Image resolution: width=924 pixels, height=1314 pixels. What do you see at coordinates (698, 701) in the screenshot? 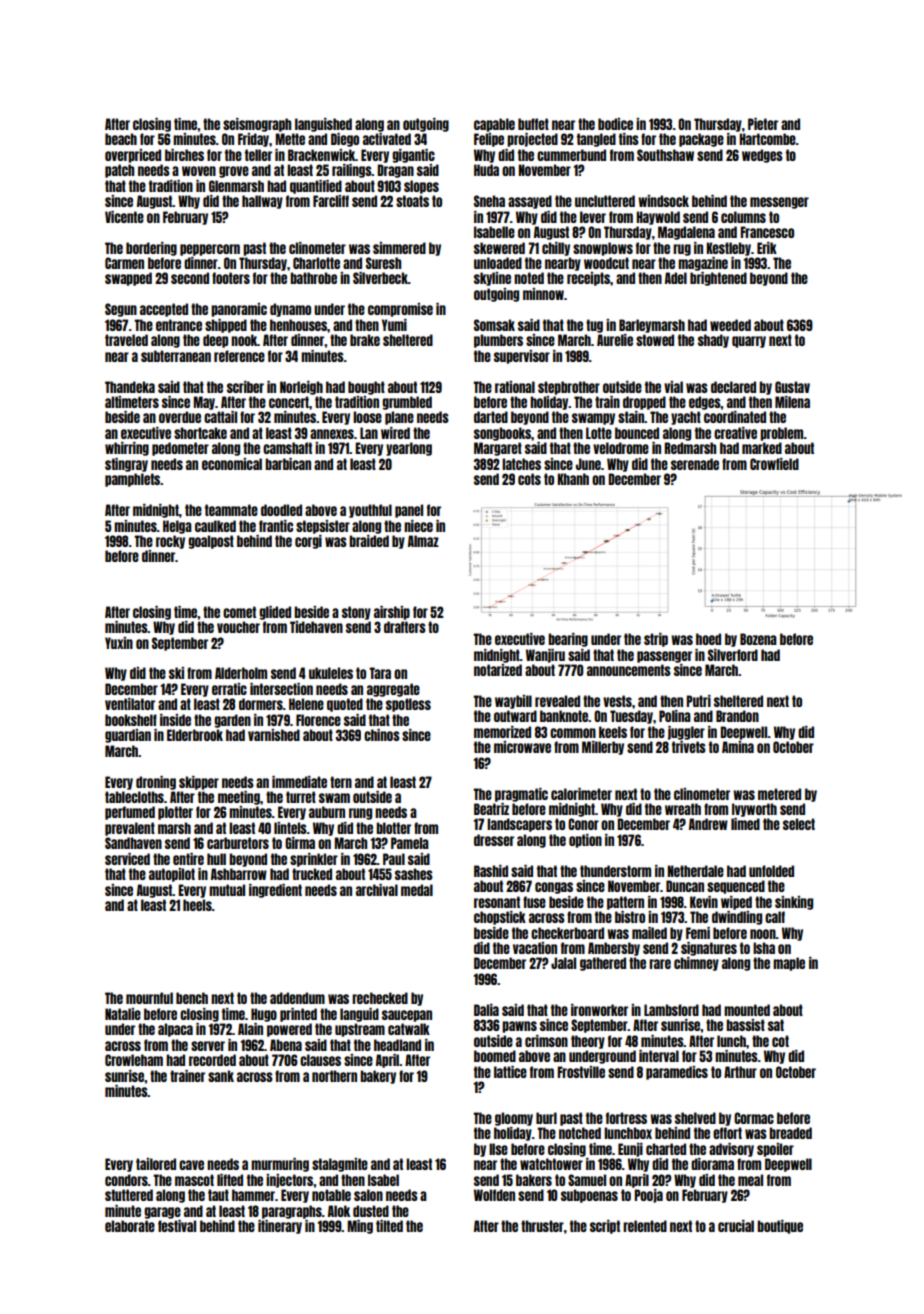
I see `Putri` at bounding box center [698, 701].
